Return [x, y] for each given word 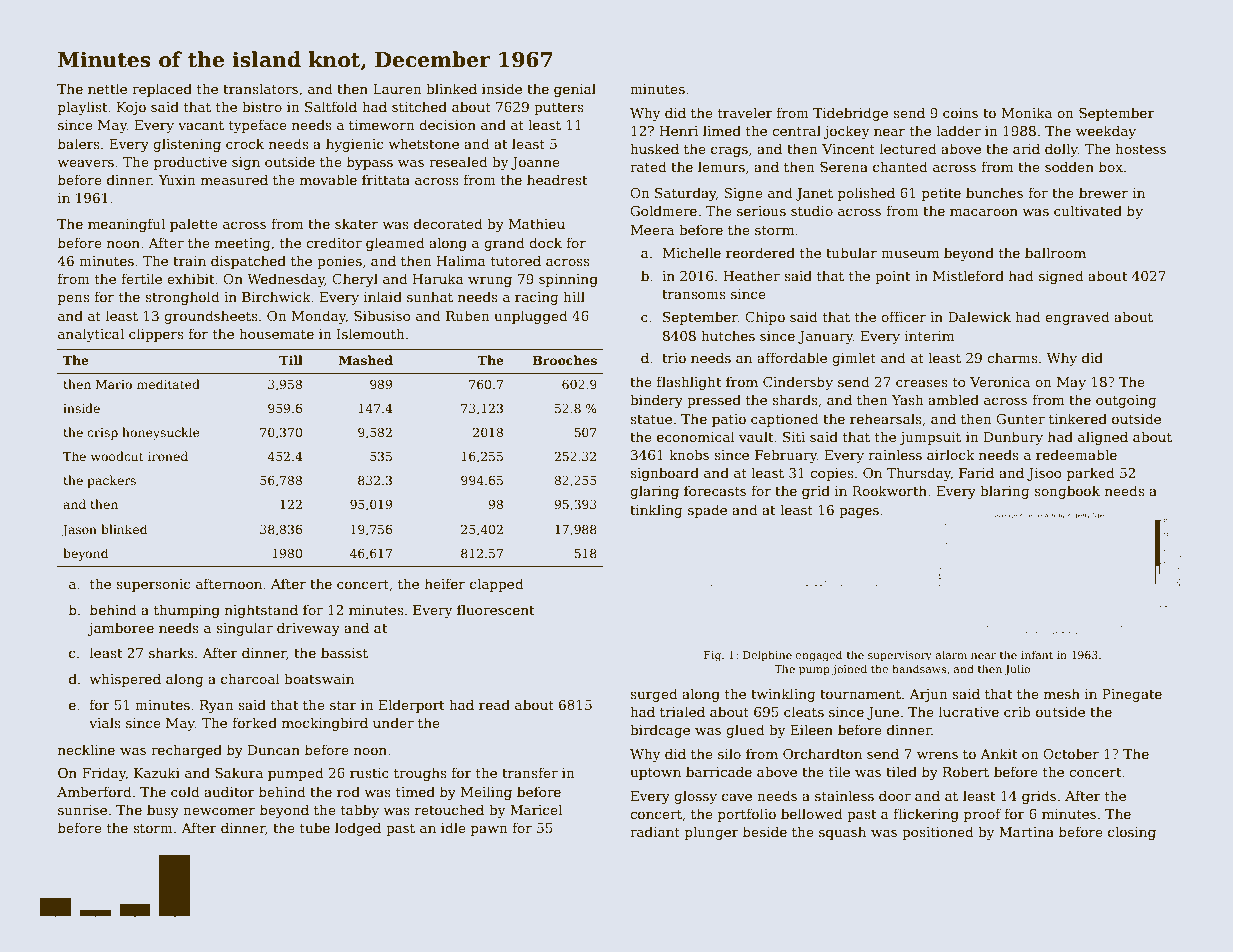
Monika [1026, 112]
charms [1012, 357]
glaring [654, 492]
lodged [358, 829]
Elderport [412, 706]
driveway [308, 629]
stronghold [182, 298]
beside [765, 831]
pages [859, 513]
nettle [107, 88]
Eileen [811, 729]
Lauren [397, 89]
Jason [79, 531]
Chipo [765, 318]
